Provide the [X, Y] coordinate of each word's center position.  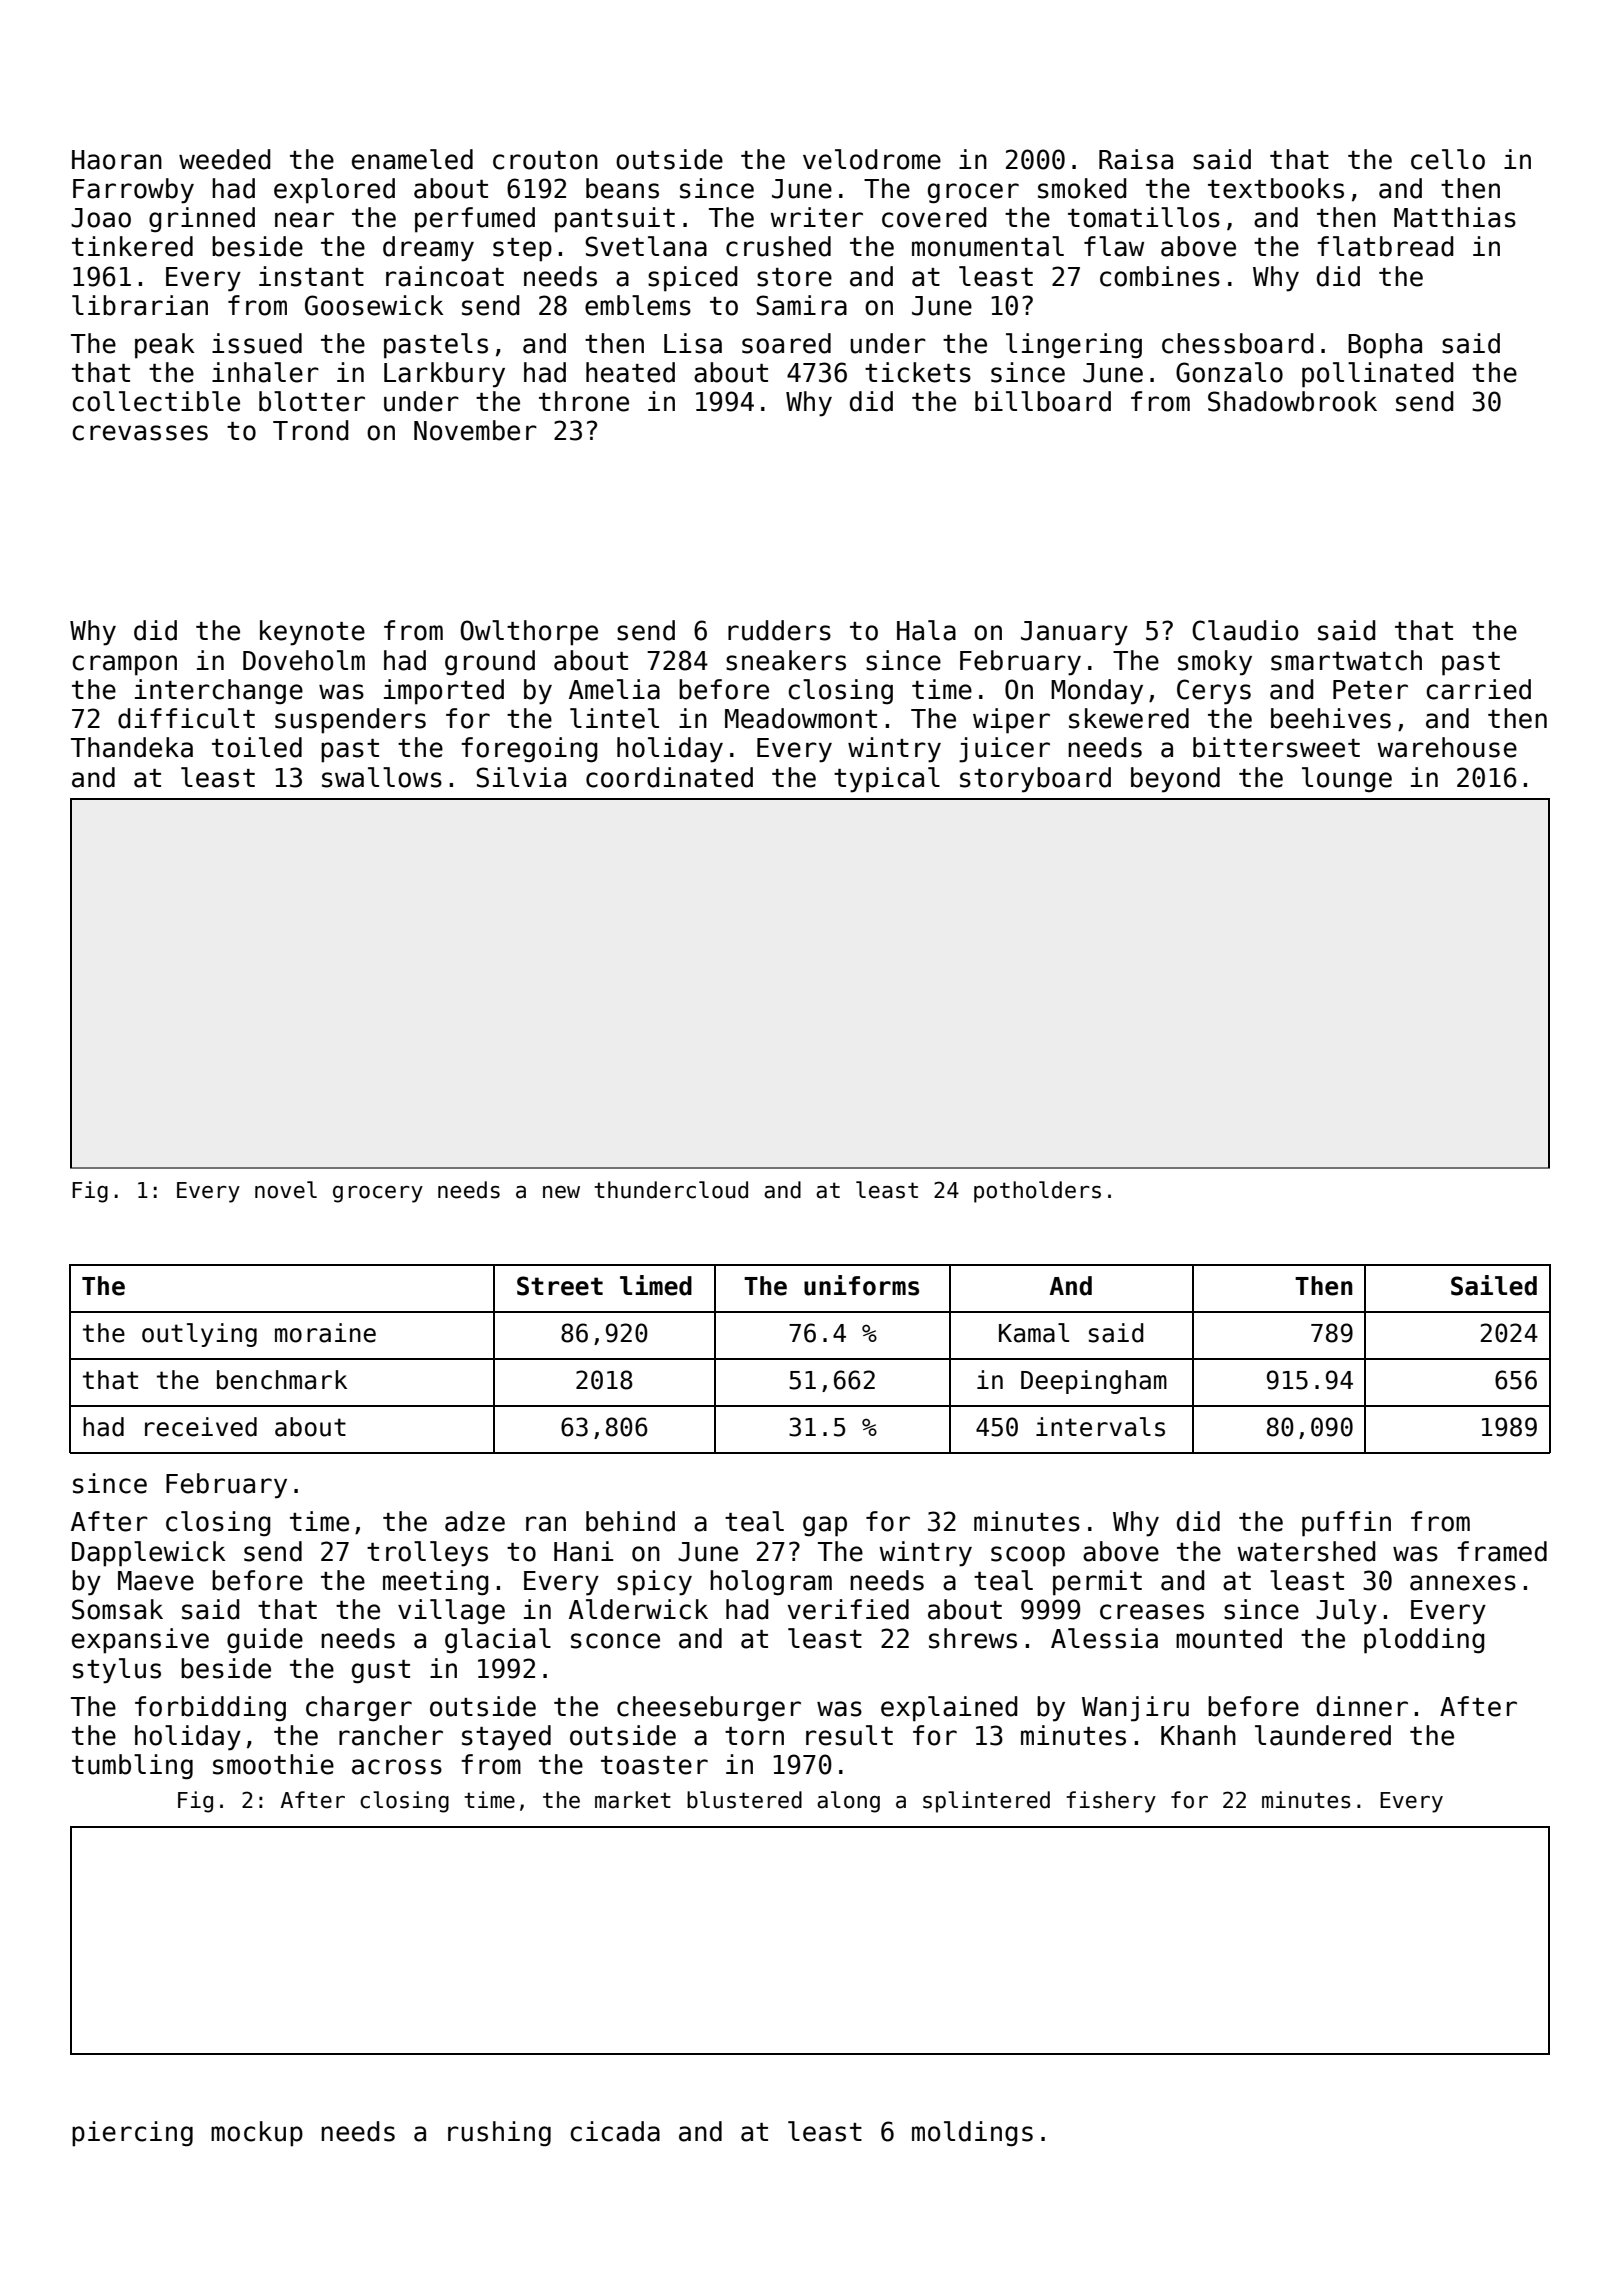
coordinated [669, 777]
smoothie [273, 1764]
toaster [654, 1765]
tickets [918, 372]
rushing [499, 2134]
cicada [615, 2131]
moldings [972, 2134]
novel [286, 1190]
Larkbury [444, 375]
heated [630, 372]
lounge [1347, 780]
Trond [310, 430]
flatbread [1385, 246]
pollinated [1377, 375]
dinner [1362, 1706]
